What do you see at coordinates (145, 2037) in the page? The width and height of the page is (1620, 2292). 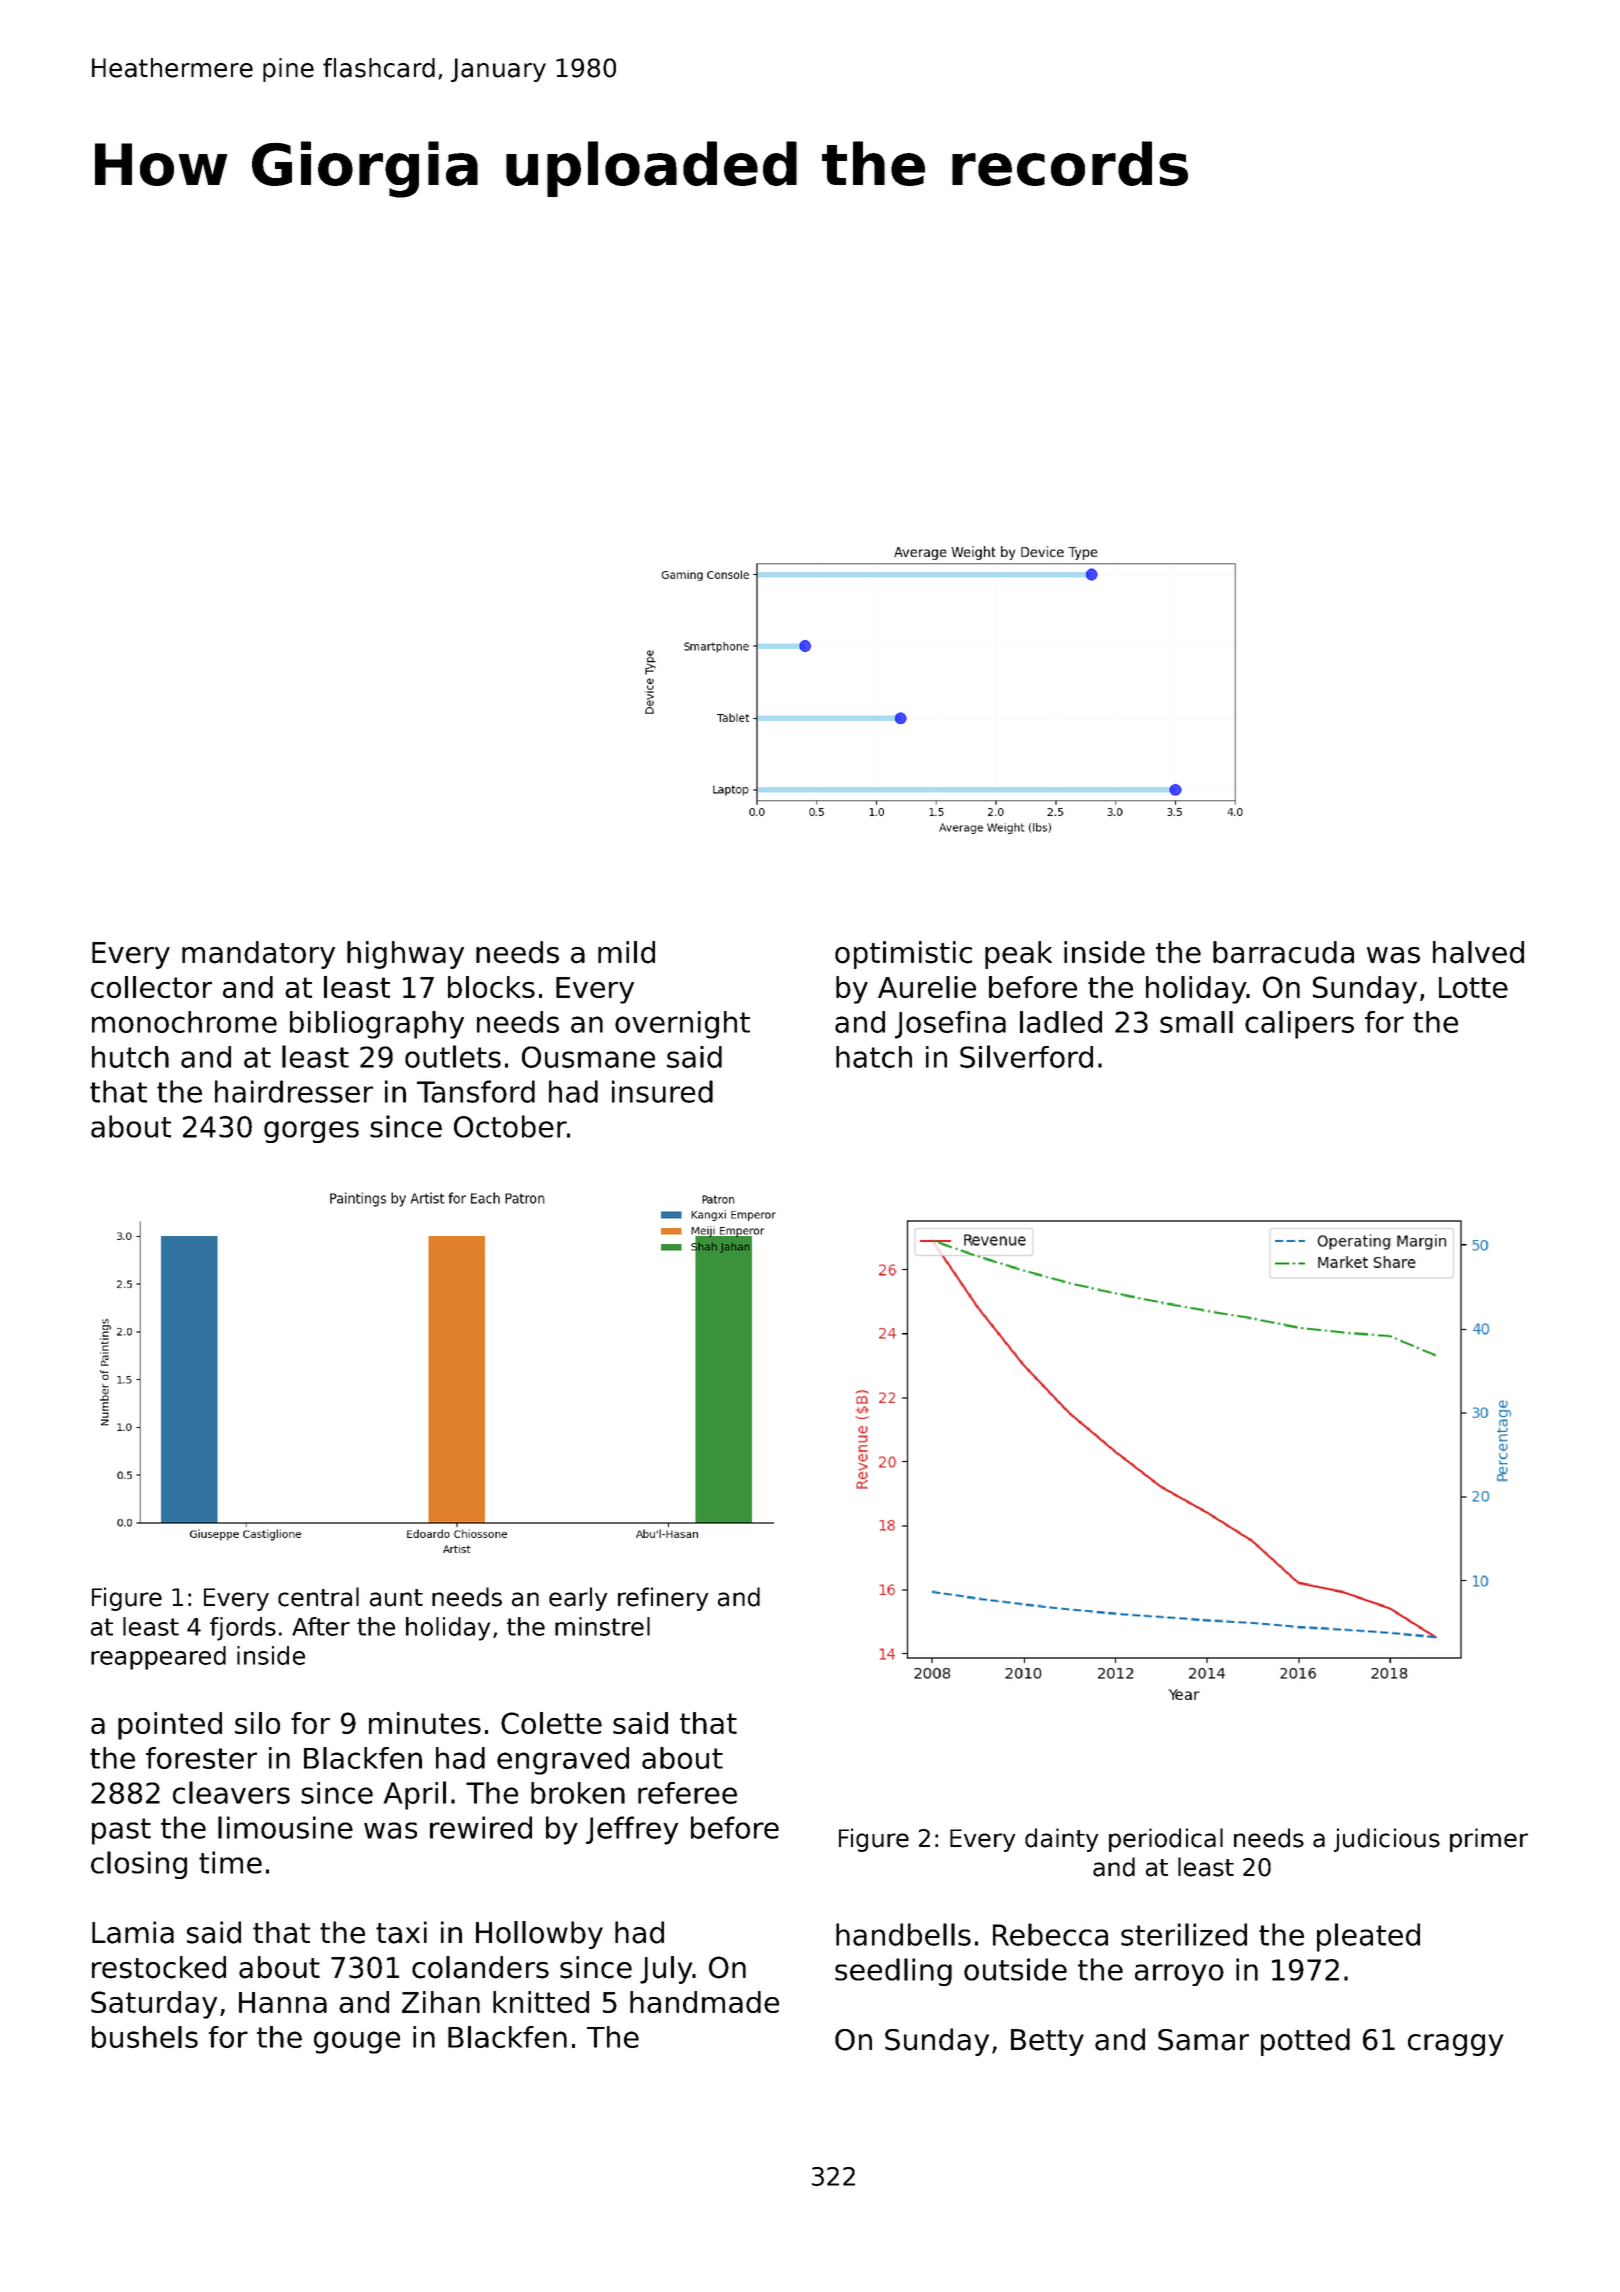 I see `bushels` at bounding box center [145, 2037].
